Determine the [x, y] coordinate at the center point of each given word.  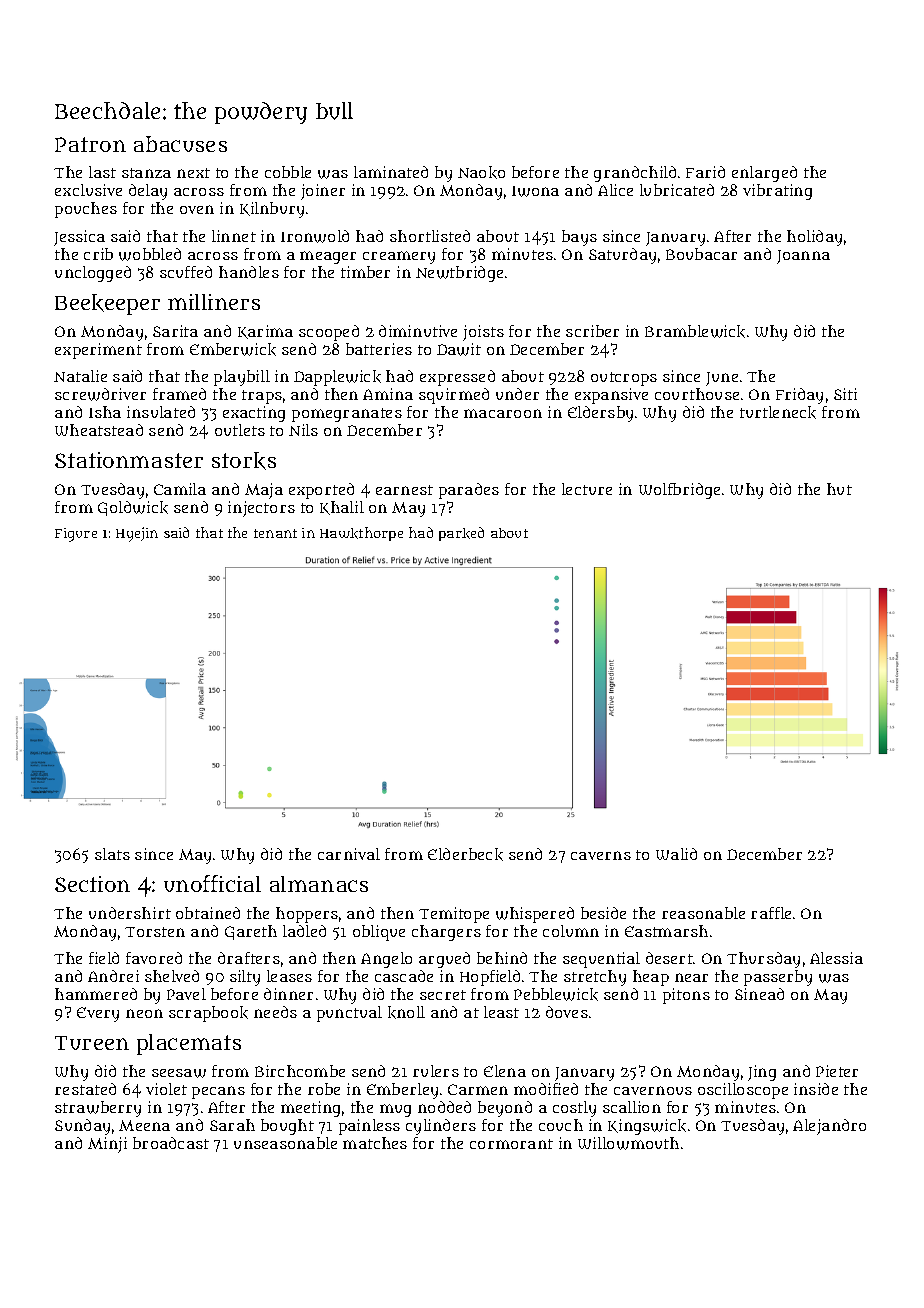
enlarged [764, 174]
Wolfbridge [679, 491]
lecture [587, 489]
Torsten [155, 932]
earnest [404, 490]
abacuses [180, 144]
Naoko [481, 172]
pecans [218, 1092]
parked [461, 534]
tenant [275, 533]
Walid [676, 854]
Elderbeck [465, 854]
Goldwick [133, 508]
